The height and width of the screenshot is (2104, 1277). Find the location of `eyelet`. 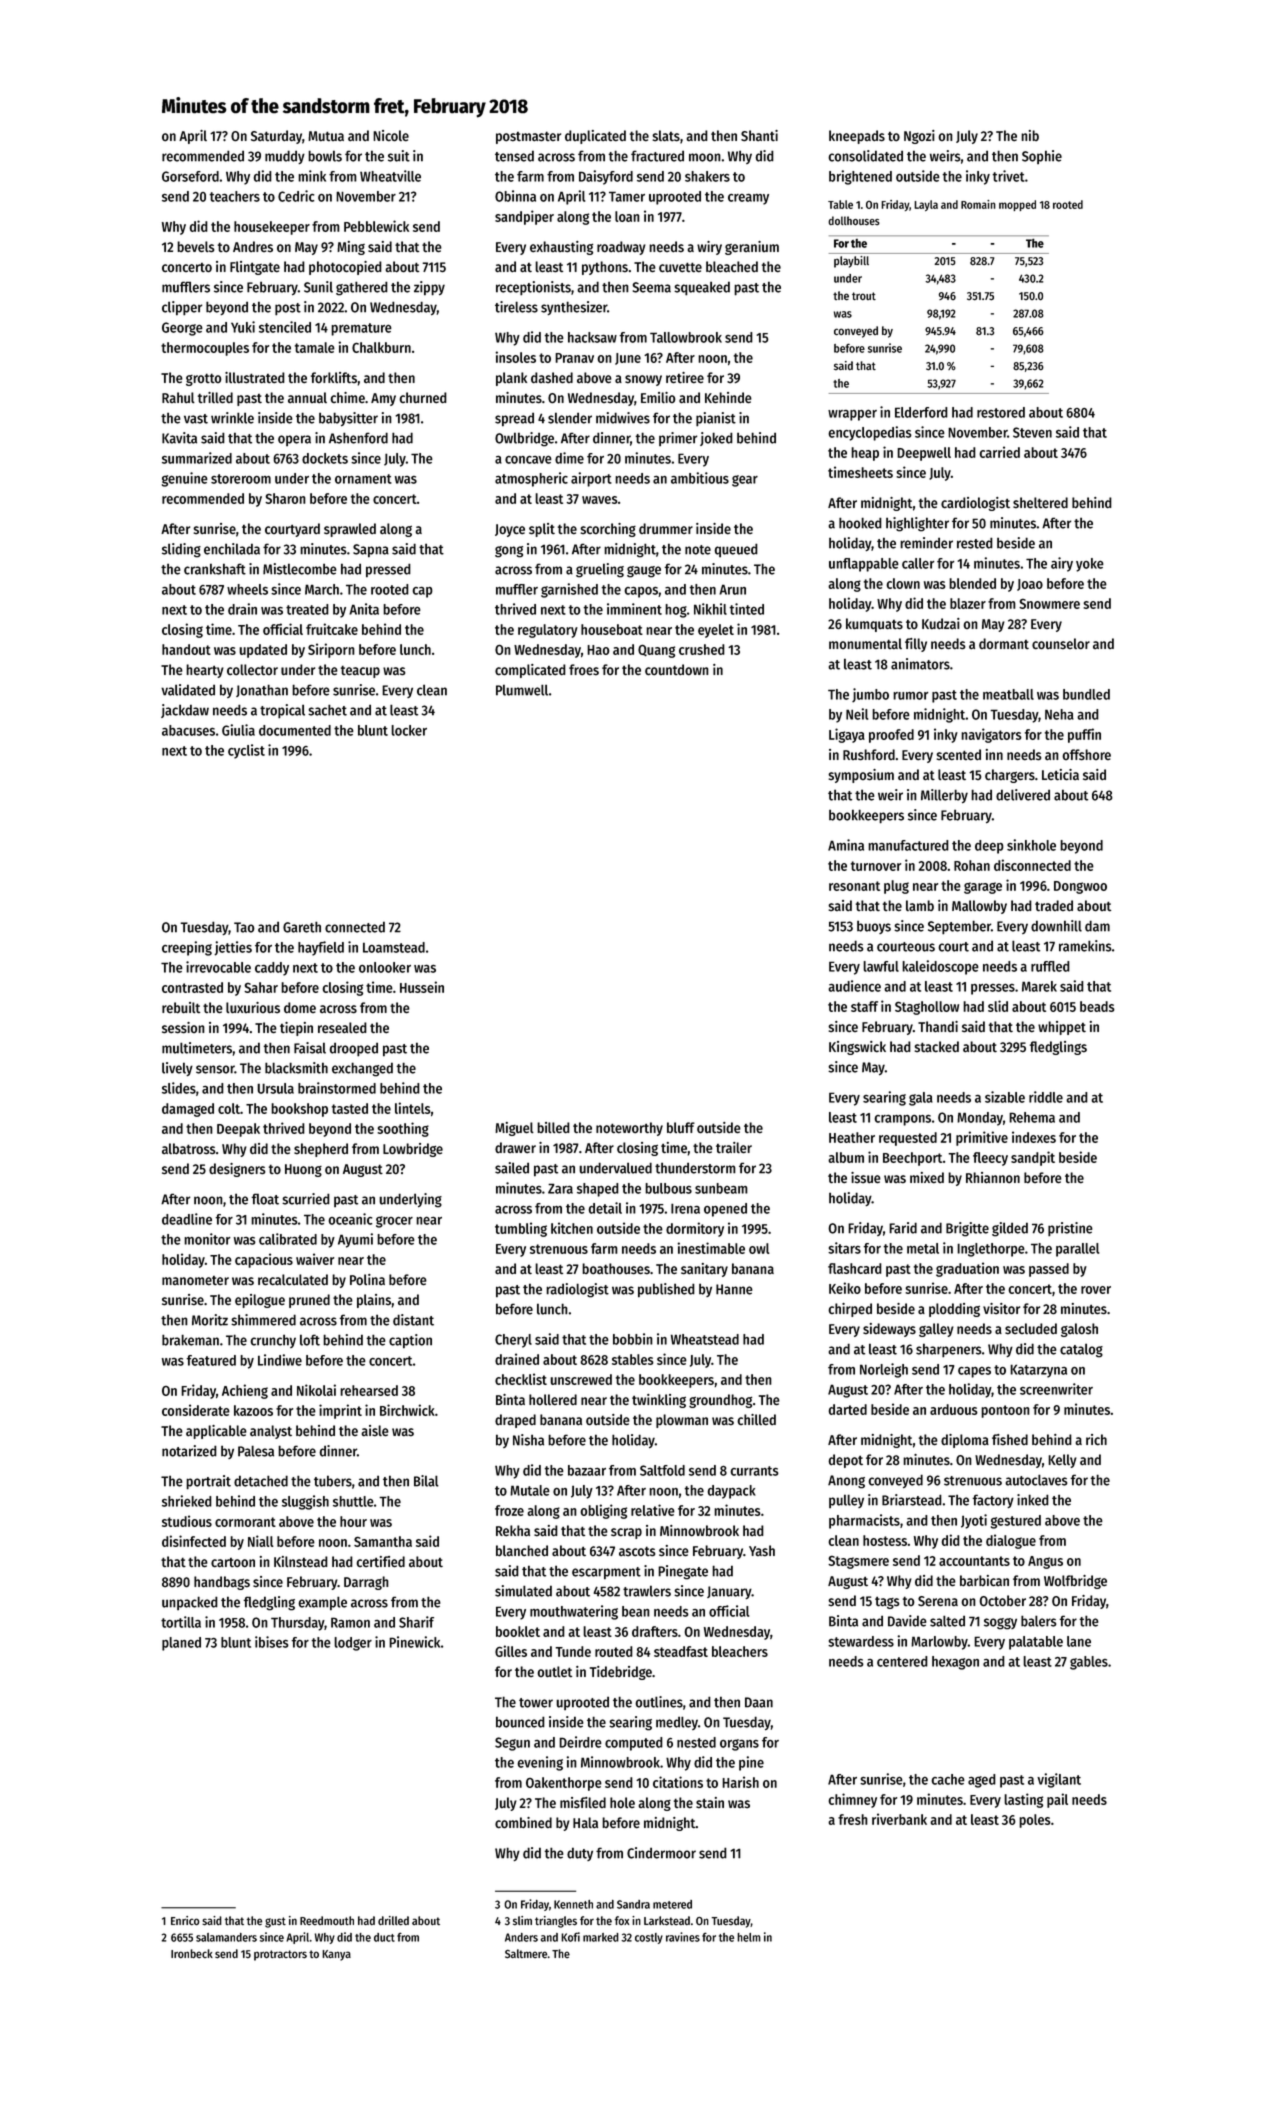

eyelet is located at coordinates (716, 631).
